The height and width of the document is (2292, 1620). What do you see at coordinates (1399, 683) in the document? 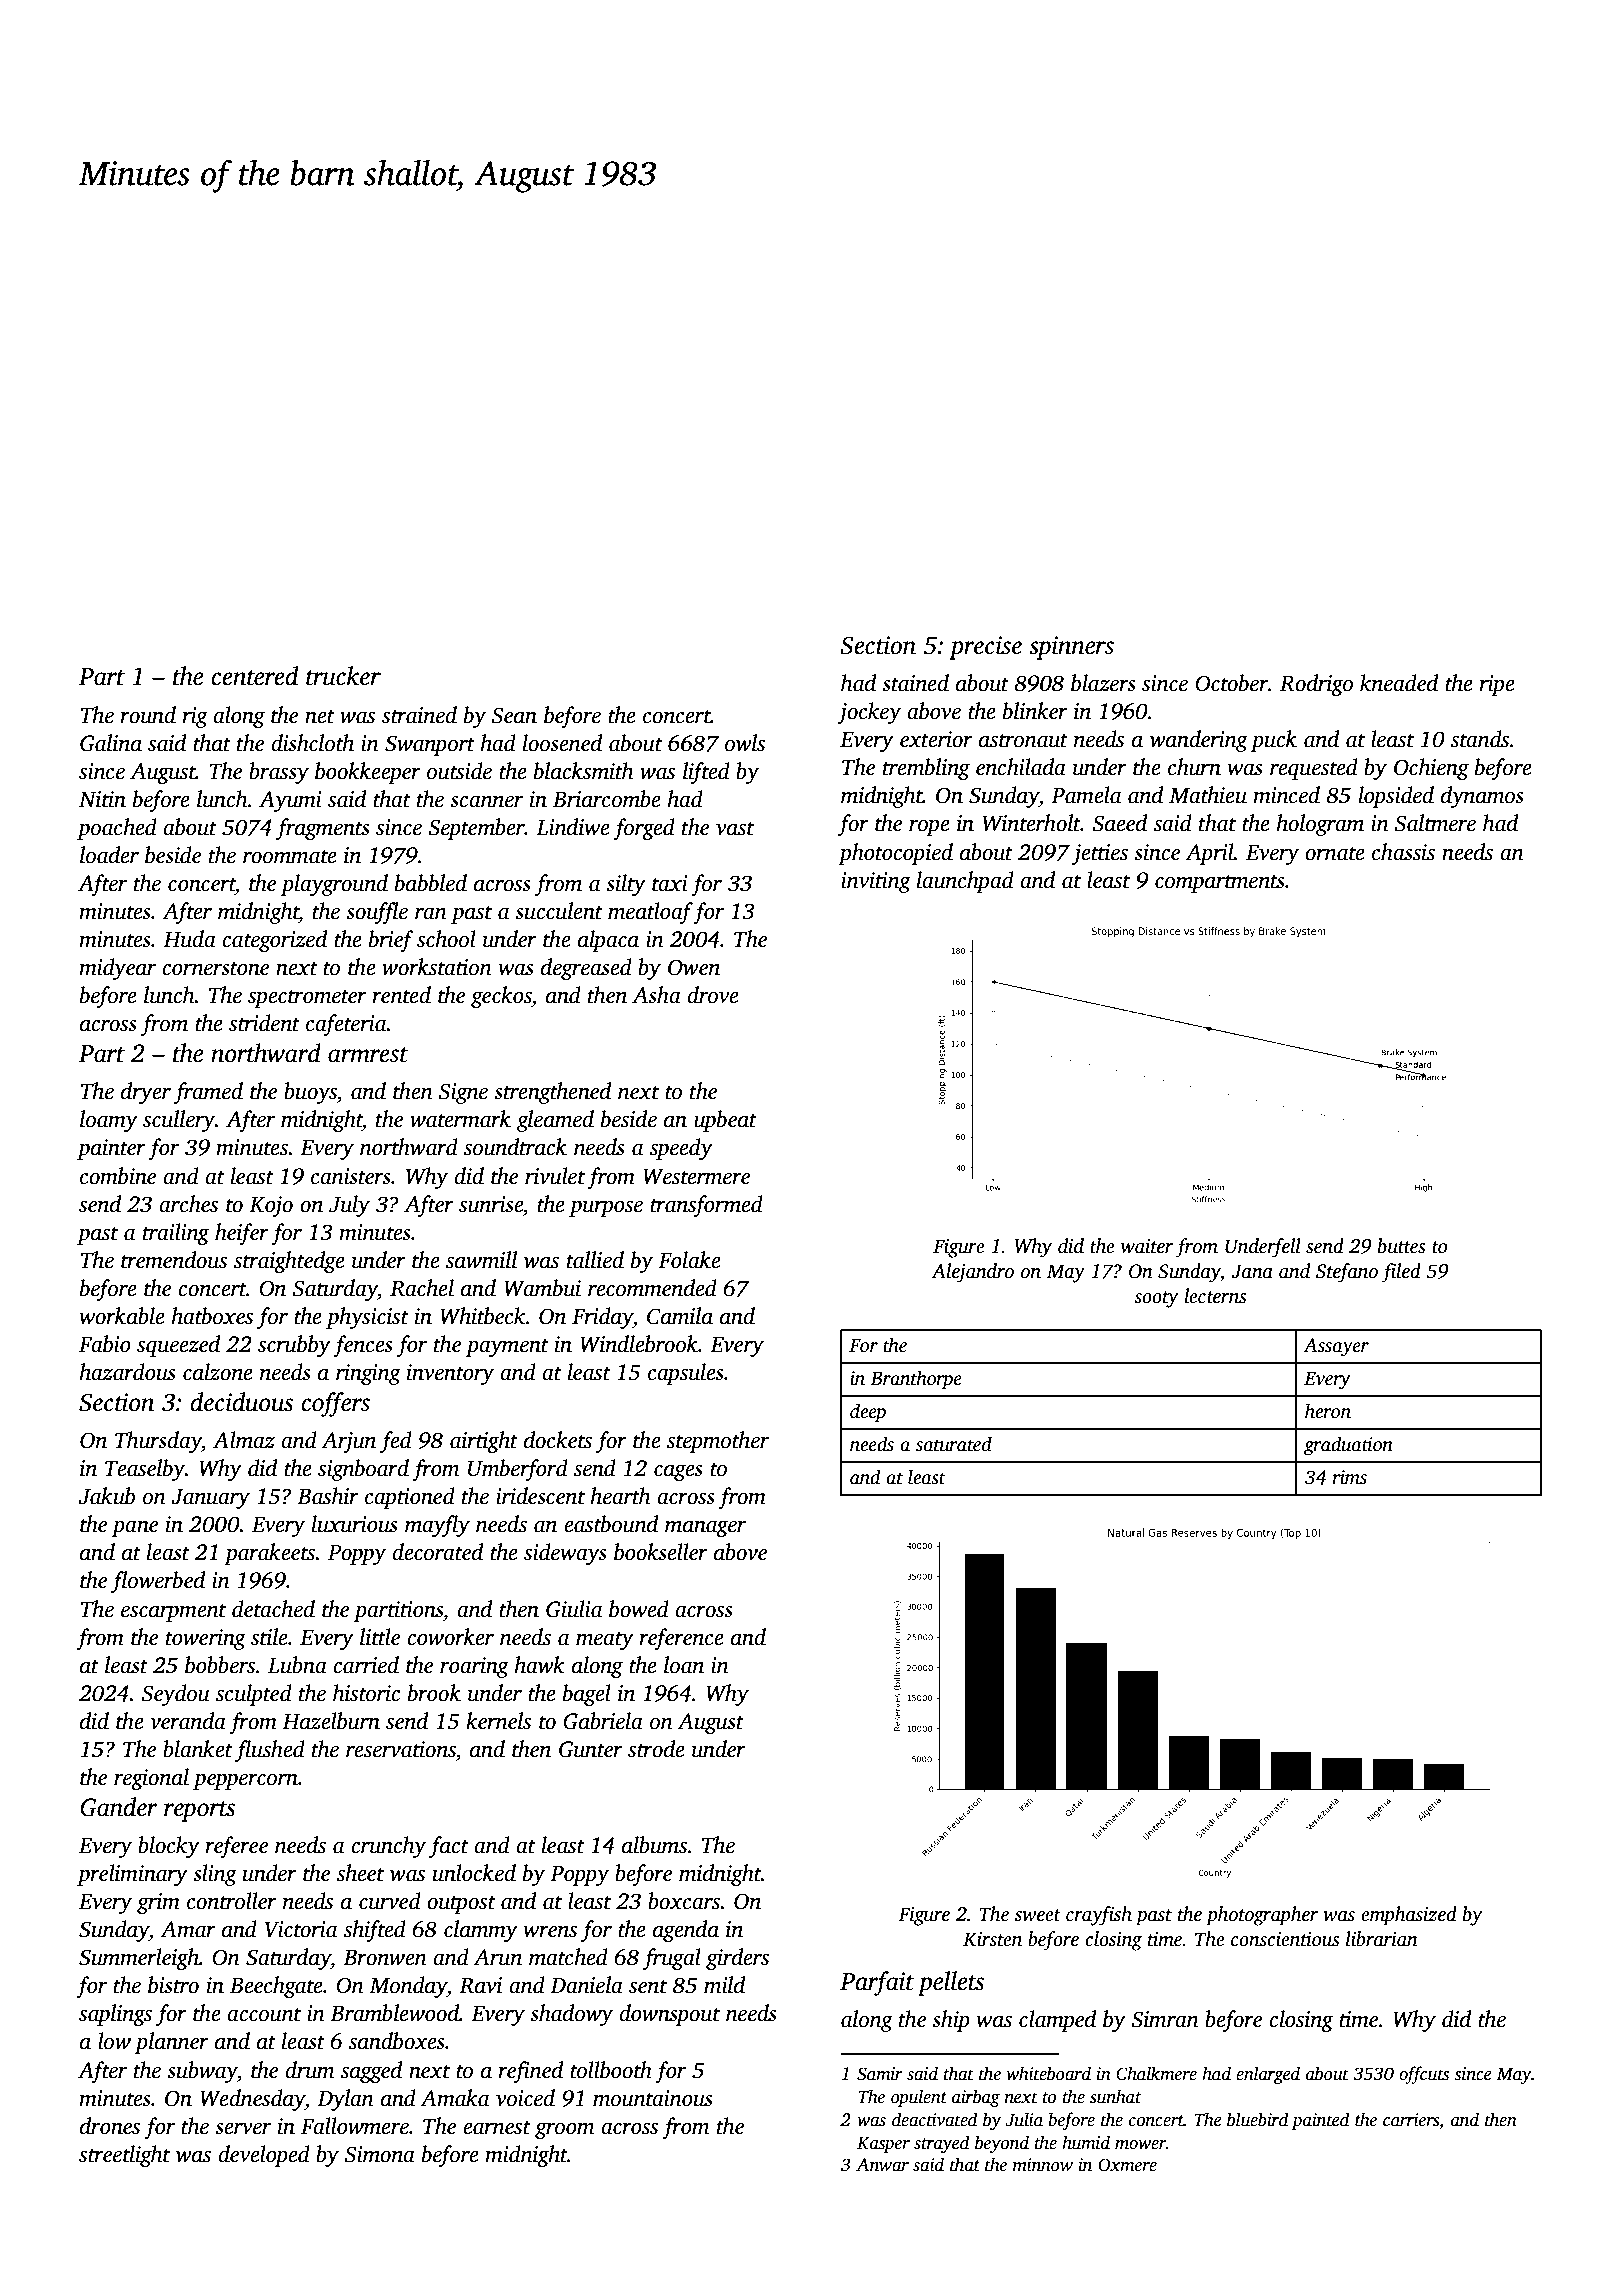
I see `kneaded` at bounding box center [1399, 683].
